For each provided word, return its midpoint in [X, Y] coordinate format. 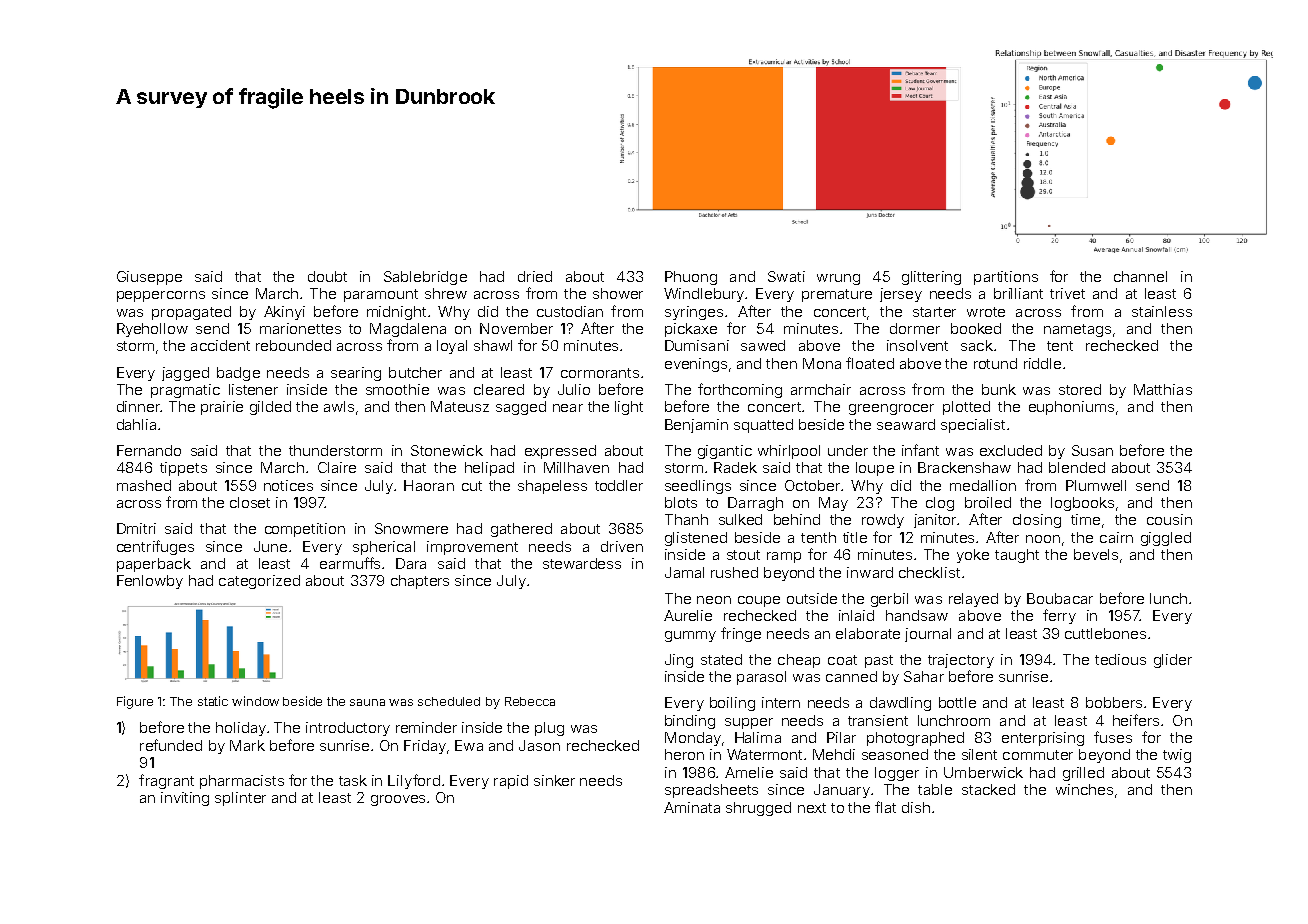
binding [690, 722]
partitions [1006, 278]
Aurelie [688, 615]
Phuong [691, 278]
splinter [240, 799]
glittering [931, 278]
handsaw [917, 615]
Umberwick [983, 772]
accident [220, 345]
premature [837, 295]
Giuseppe [149, 278]
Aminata [692, 807]
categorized [259, 582]
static [213, 701]
